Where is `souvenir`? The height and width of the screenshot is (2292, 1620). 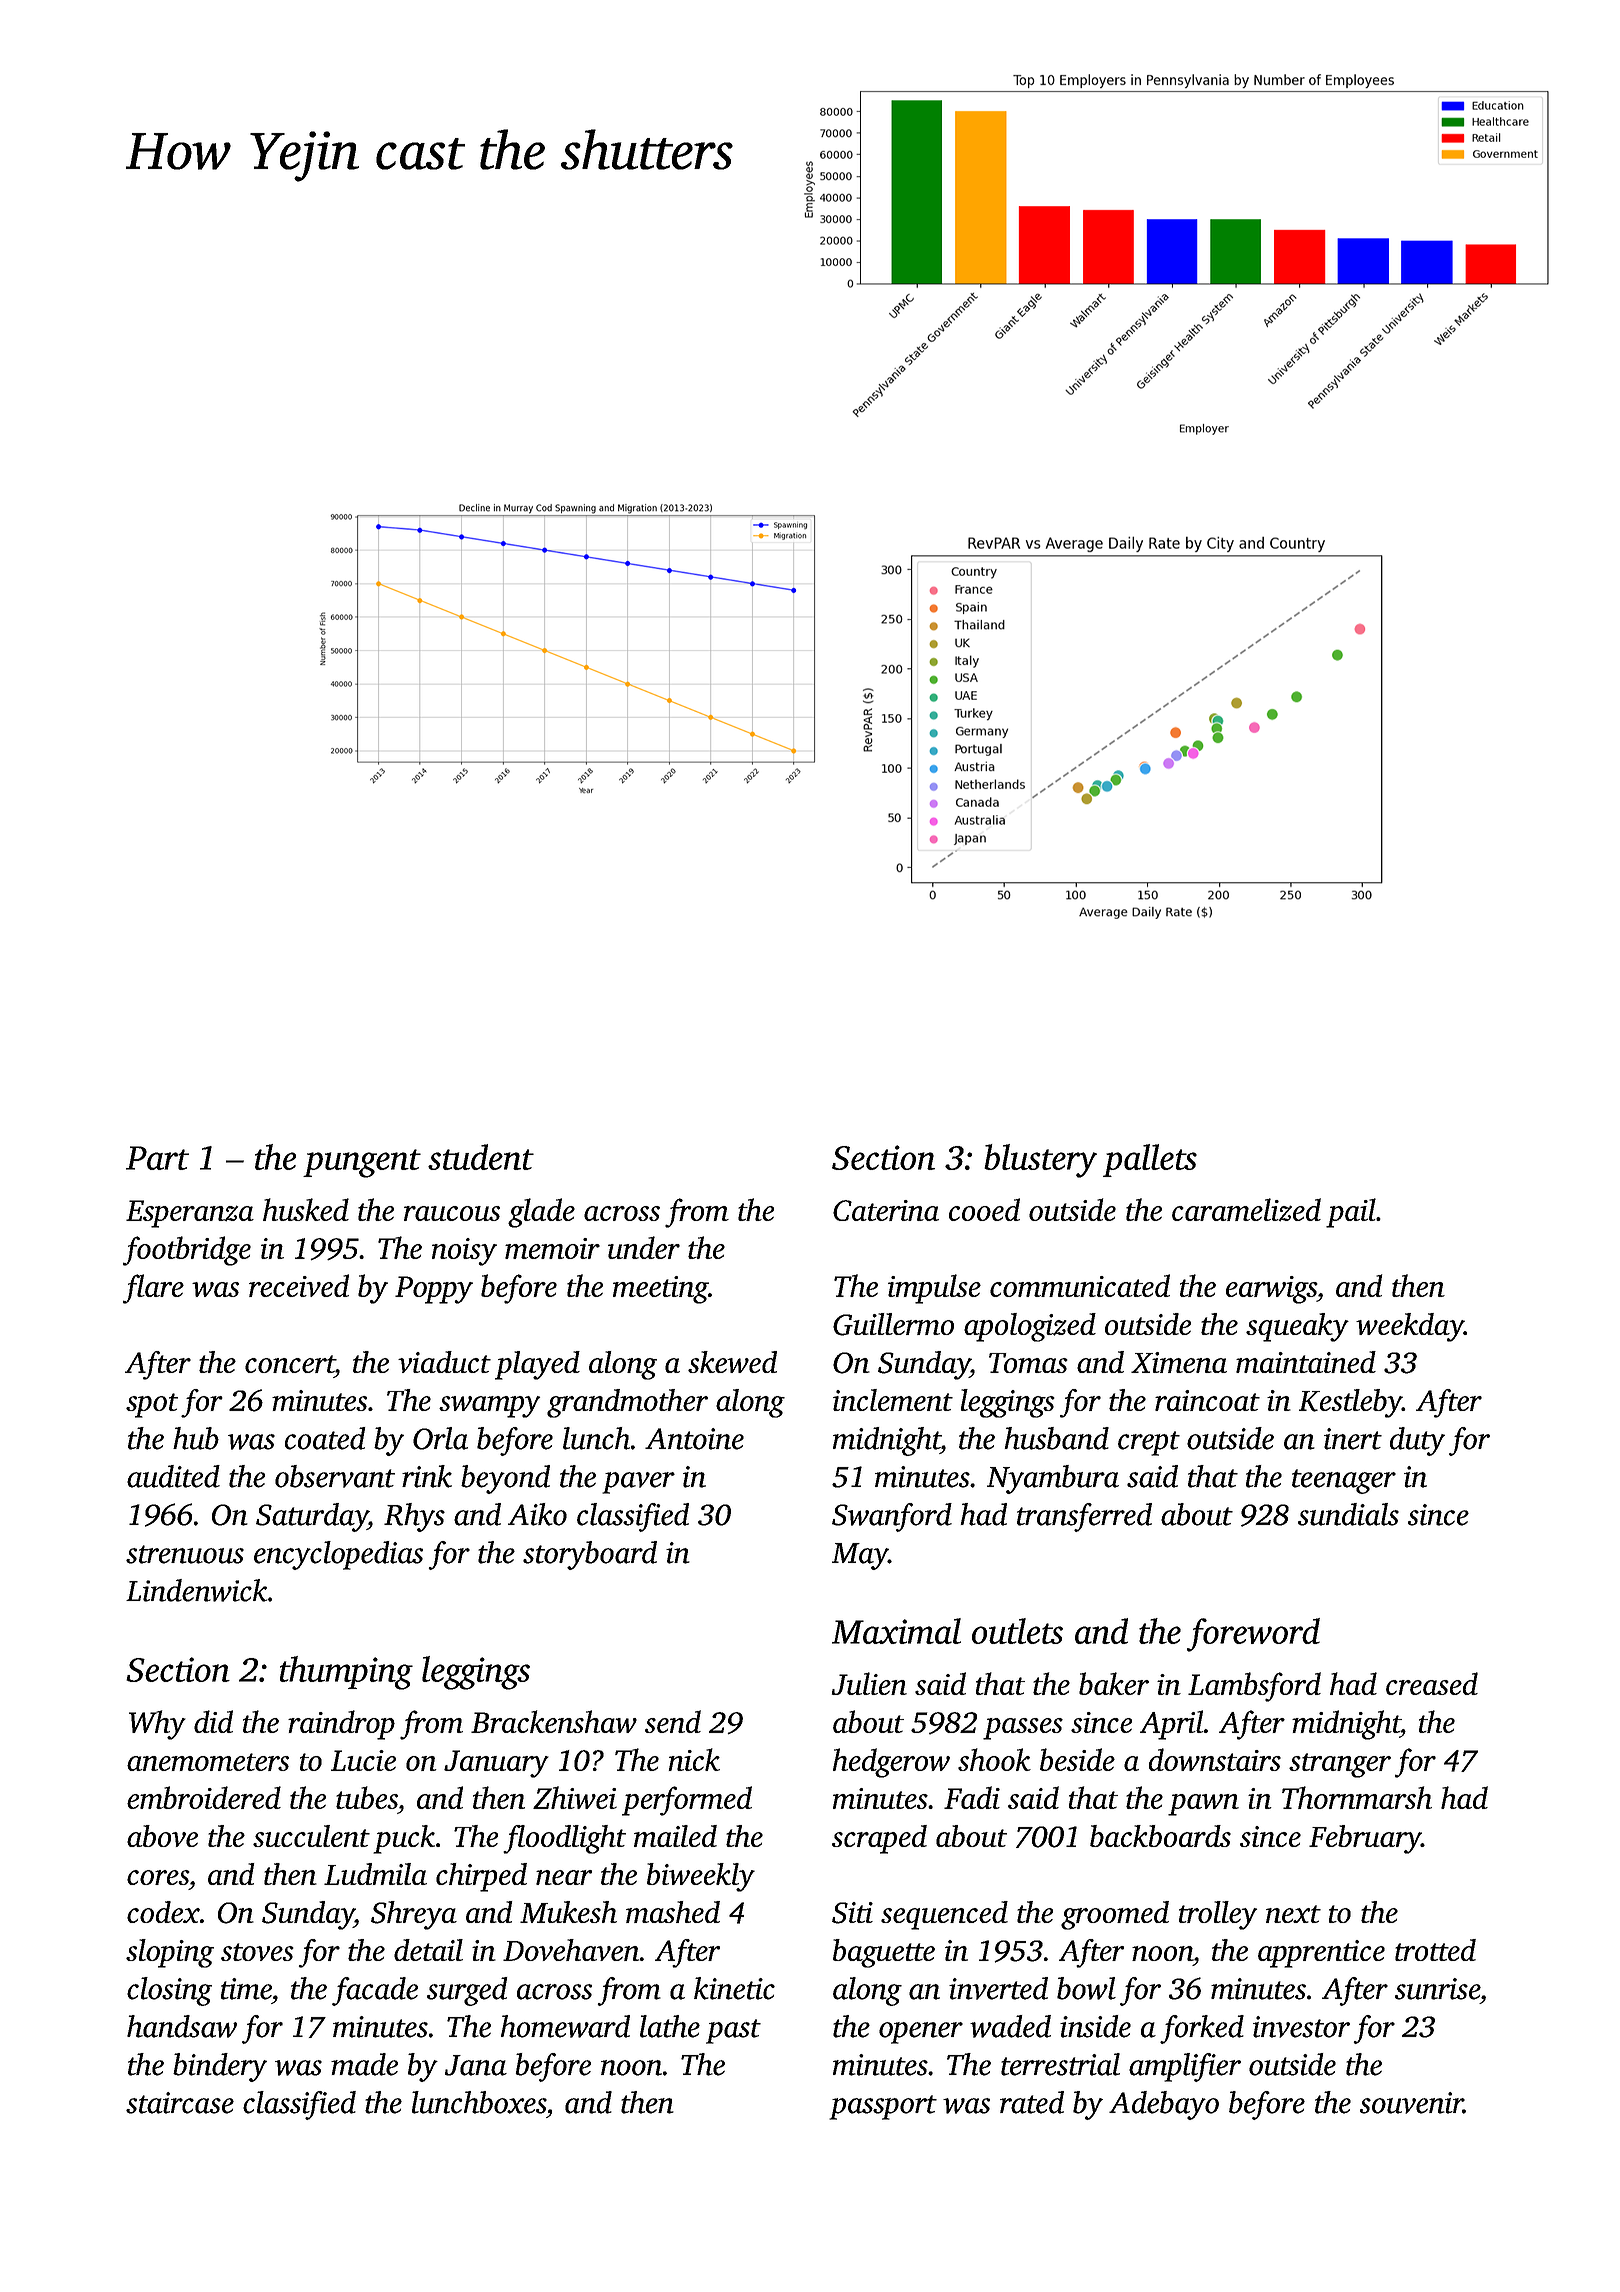
souvenir is located at coordinates (1411, 2103).
